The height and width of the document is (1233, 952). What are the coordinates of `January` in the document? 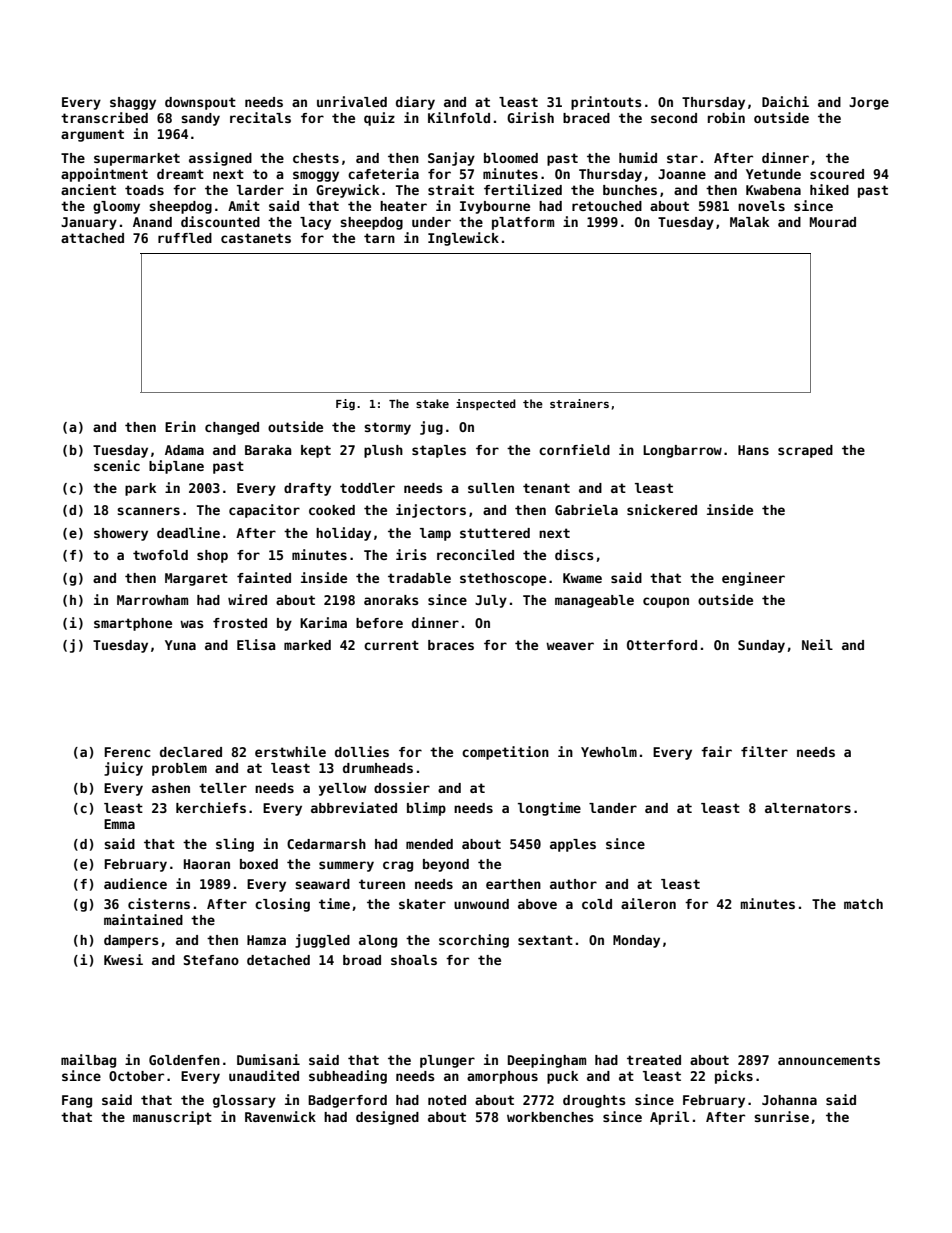 It's located at (89, 223).
